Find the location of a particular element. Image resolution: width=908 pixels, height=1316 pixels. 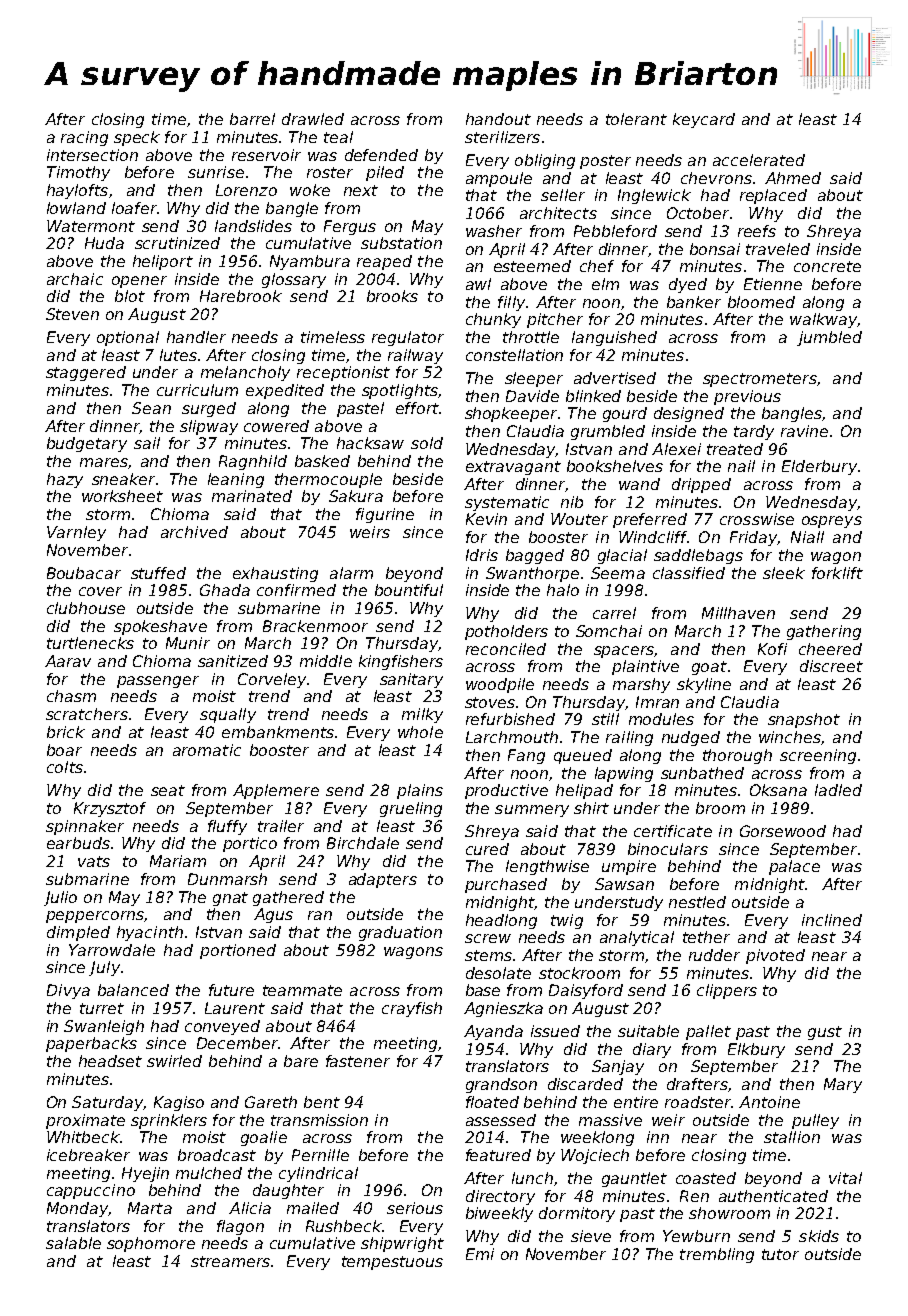

bonsai is located at coordinates (715, 249).
